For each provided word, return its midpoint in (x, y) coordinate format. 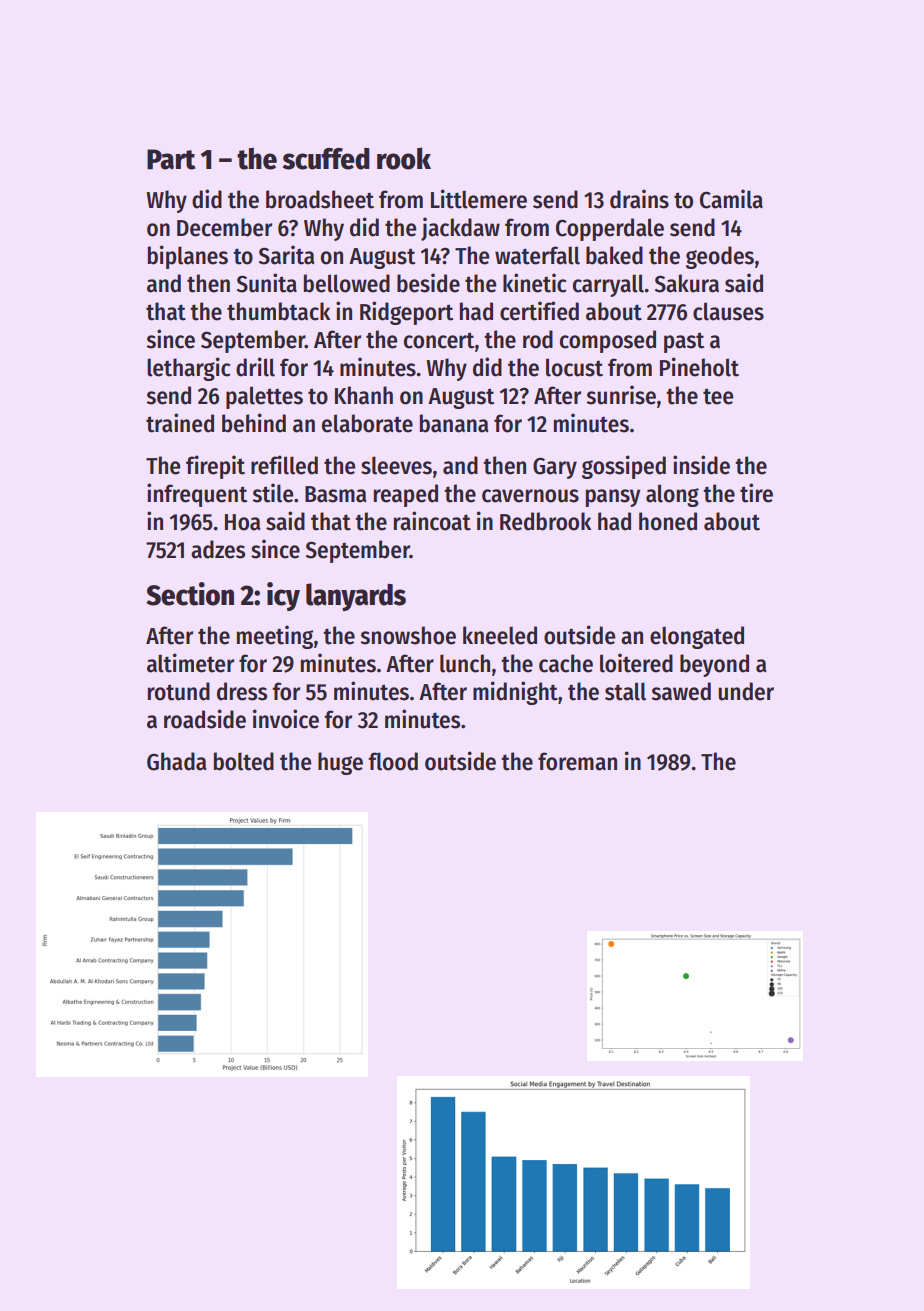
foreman (577, 761)
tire (756, 493)
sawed (681, 691)
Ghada (177, 761)
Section (190, 594)
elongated (697, 637)
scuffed (326, 159)
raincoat (432, 521)
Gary (555, 468)
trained (180, 423)
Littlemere (479, 199)
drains (639, 199)
